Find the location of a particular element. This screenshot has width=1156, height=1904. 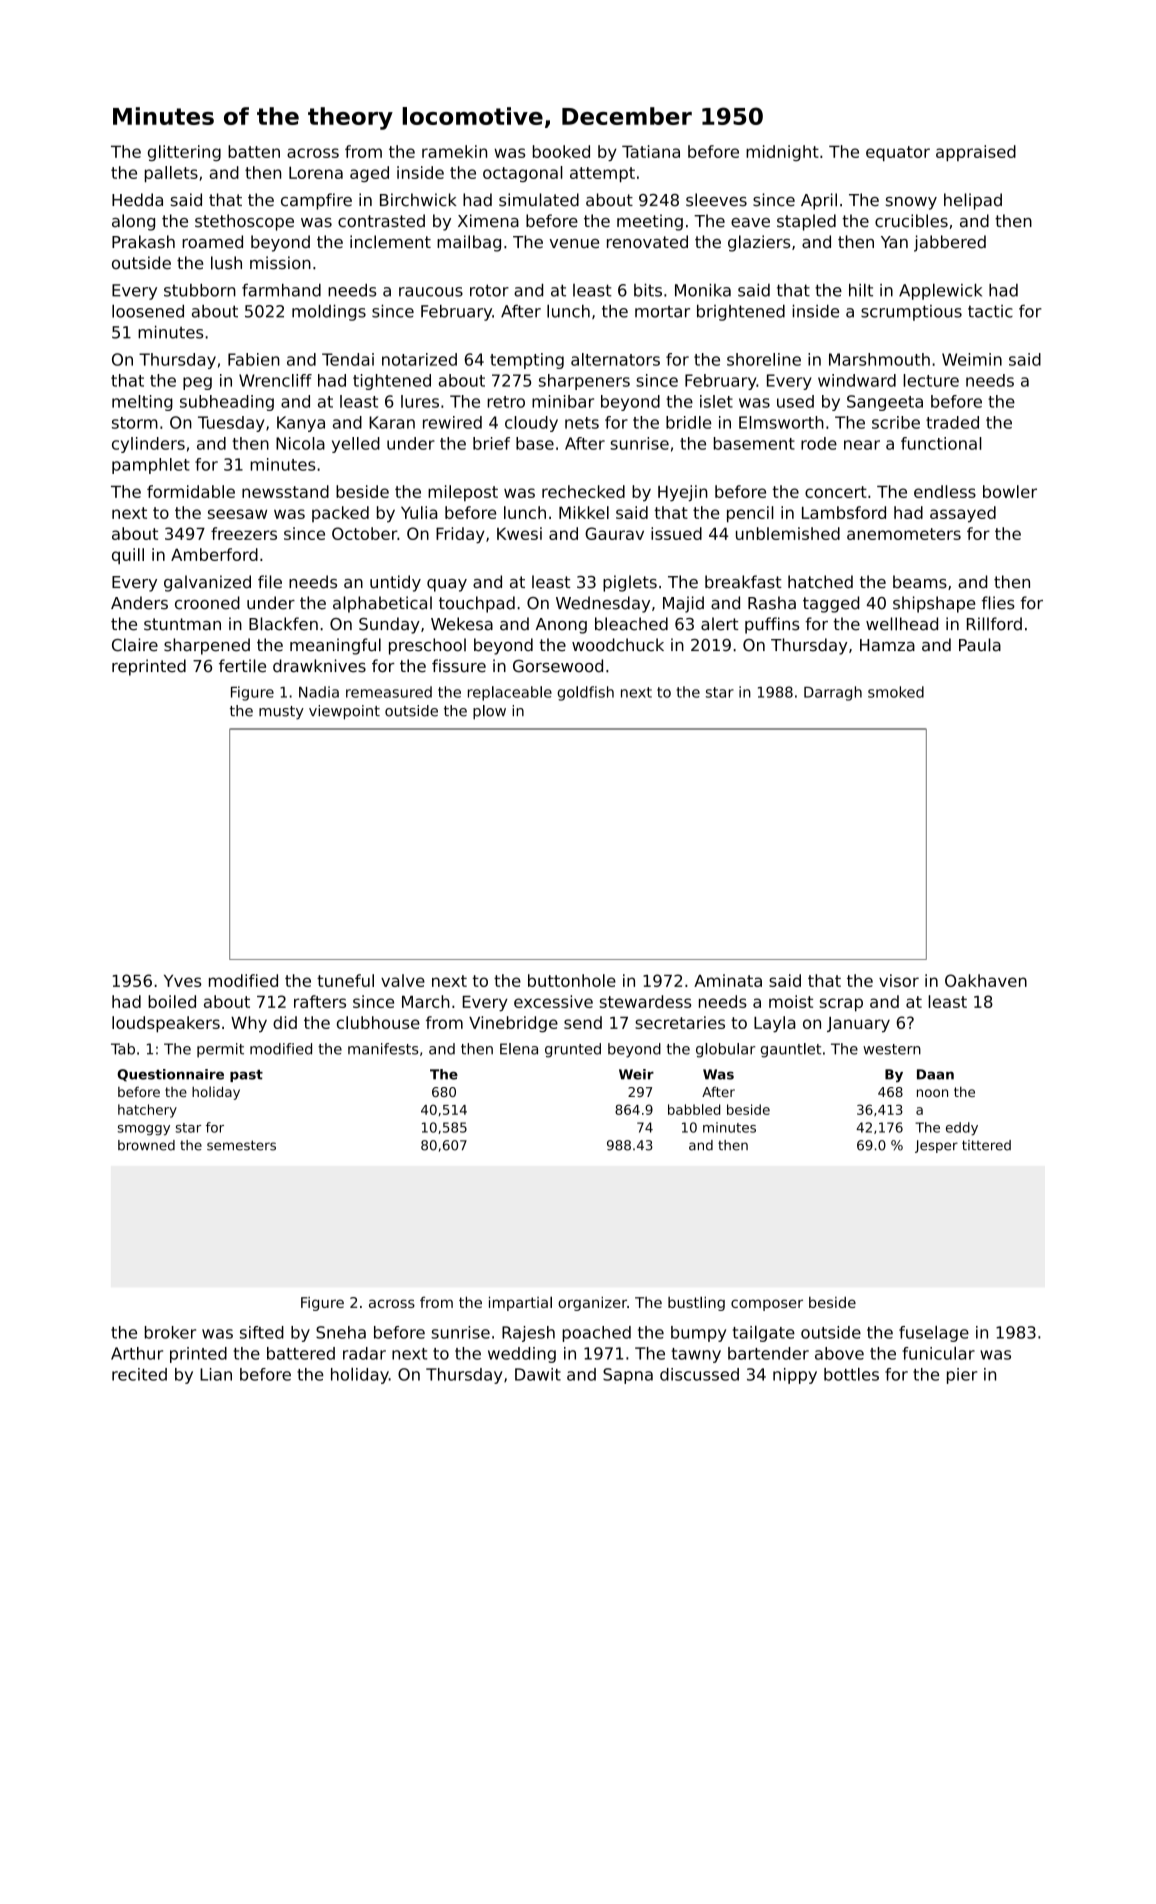

piglets is located at coordinates (630, 583).
